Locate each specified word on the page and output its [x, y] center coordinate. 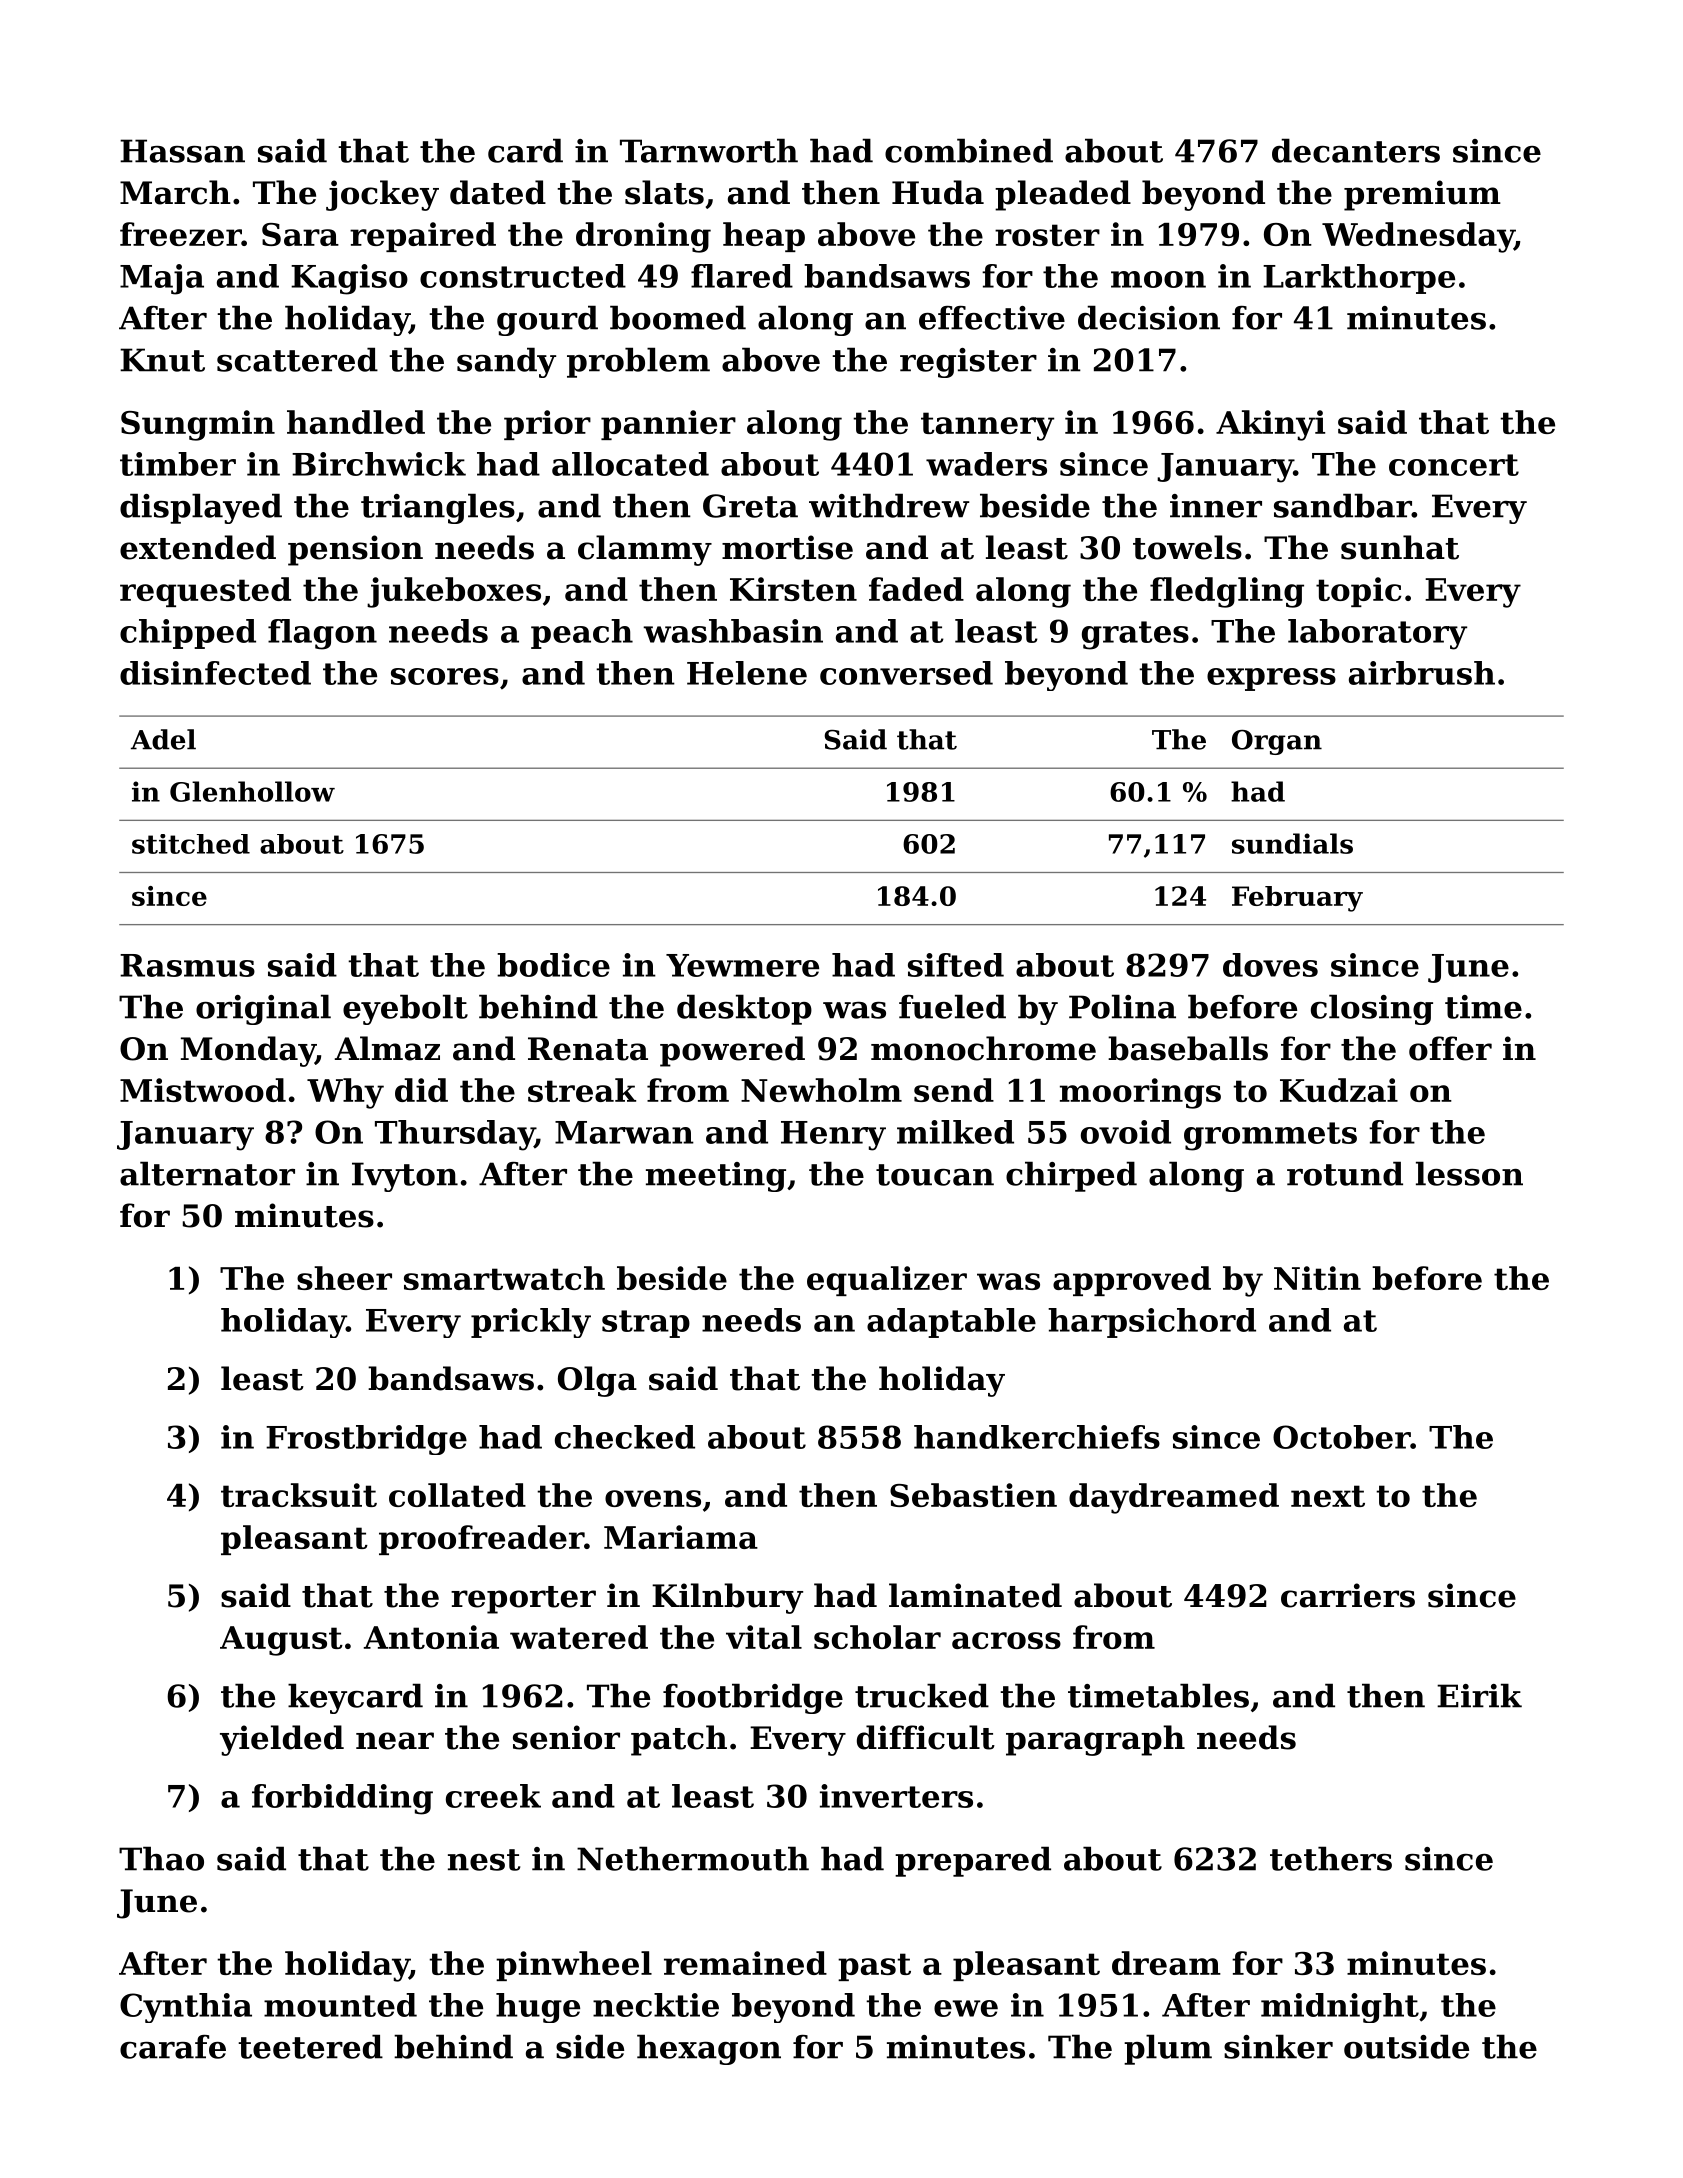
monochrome [983, 1048]
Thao [161, 1858]
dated [498, 192]
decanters [1356, 150]
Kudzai [1339, 1090]
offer [1450, 1048]
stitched [191, 844]
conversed [906, 673]
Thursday [455, 1135]
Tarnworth [709, 150]
